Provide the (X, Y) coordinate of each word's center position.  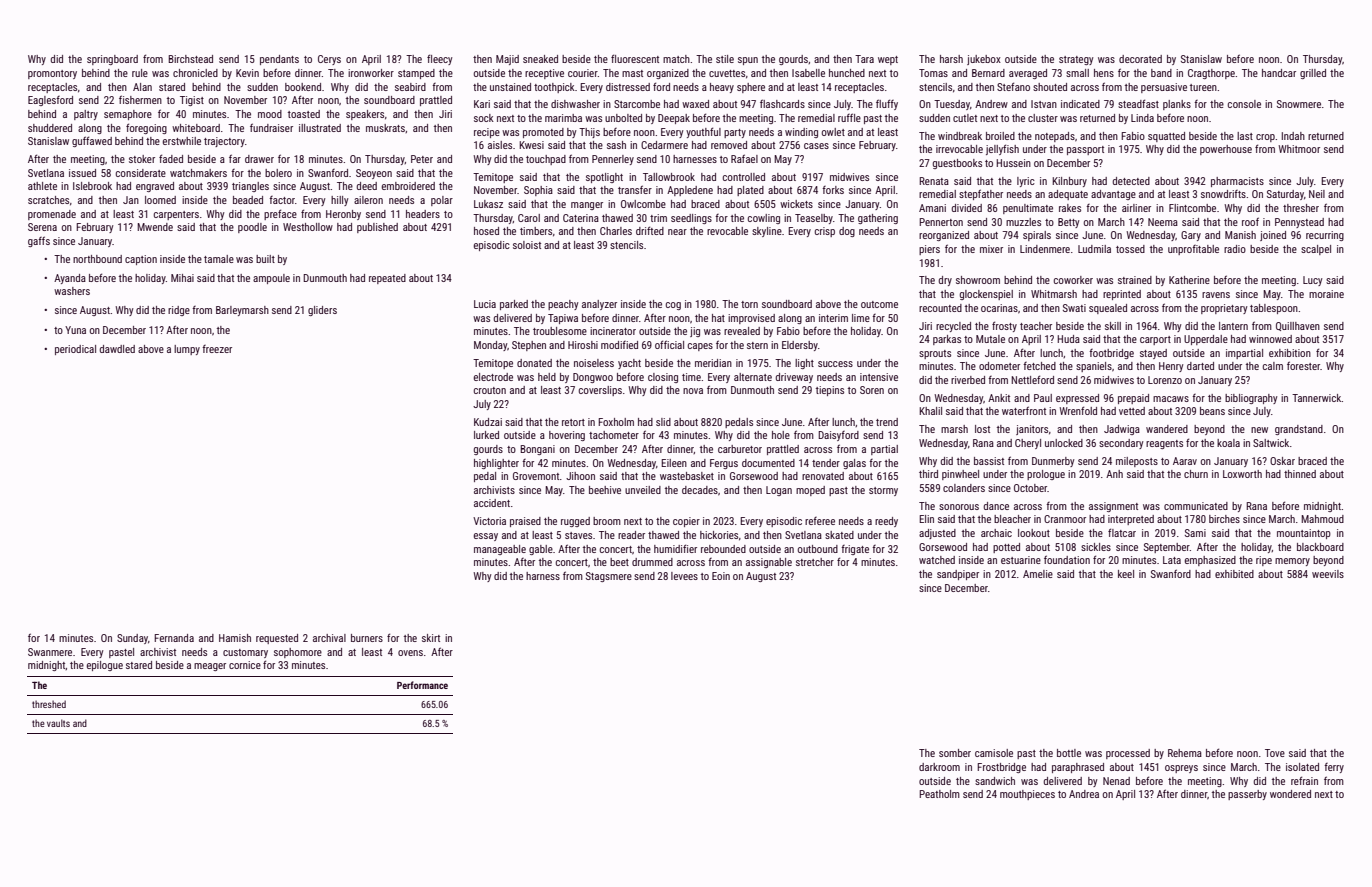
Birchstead (190, 59)
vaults (58, 723)
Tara (864, 59)
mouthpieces (1027, 795)
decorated (1140, 59)
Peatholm (939, 794)
